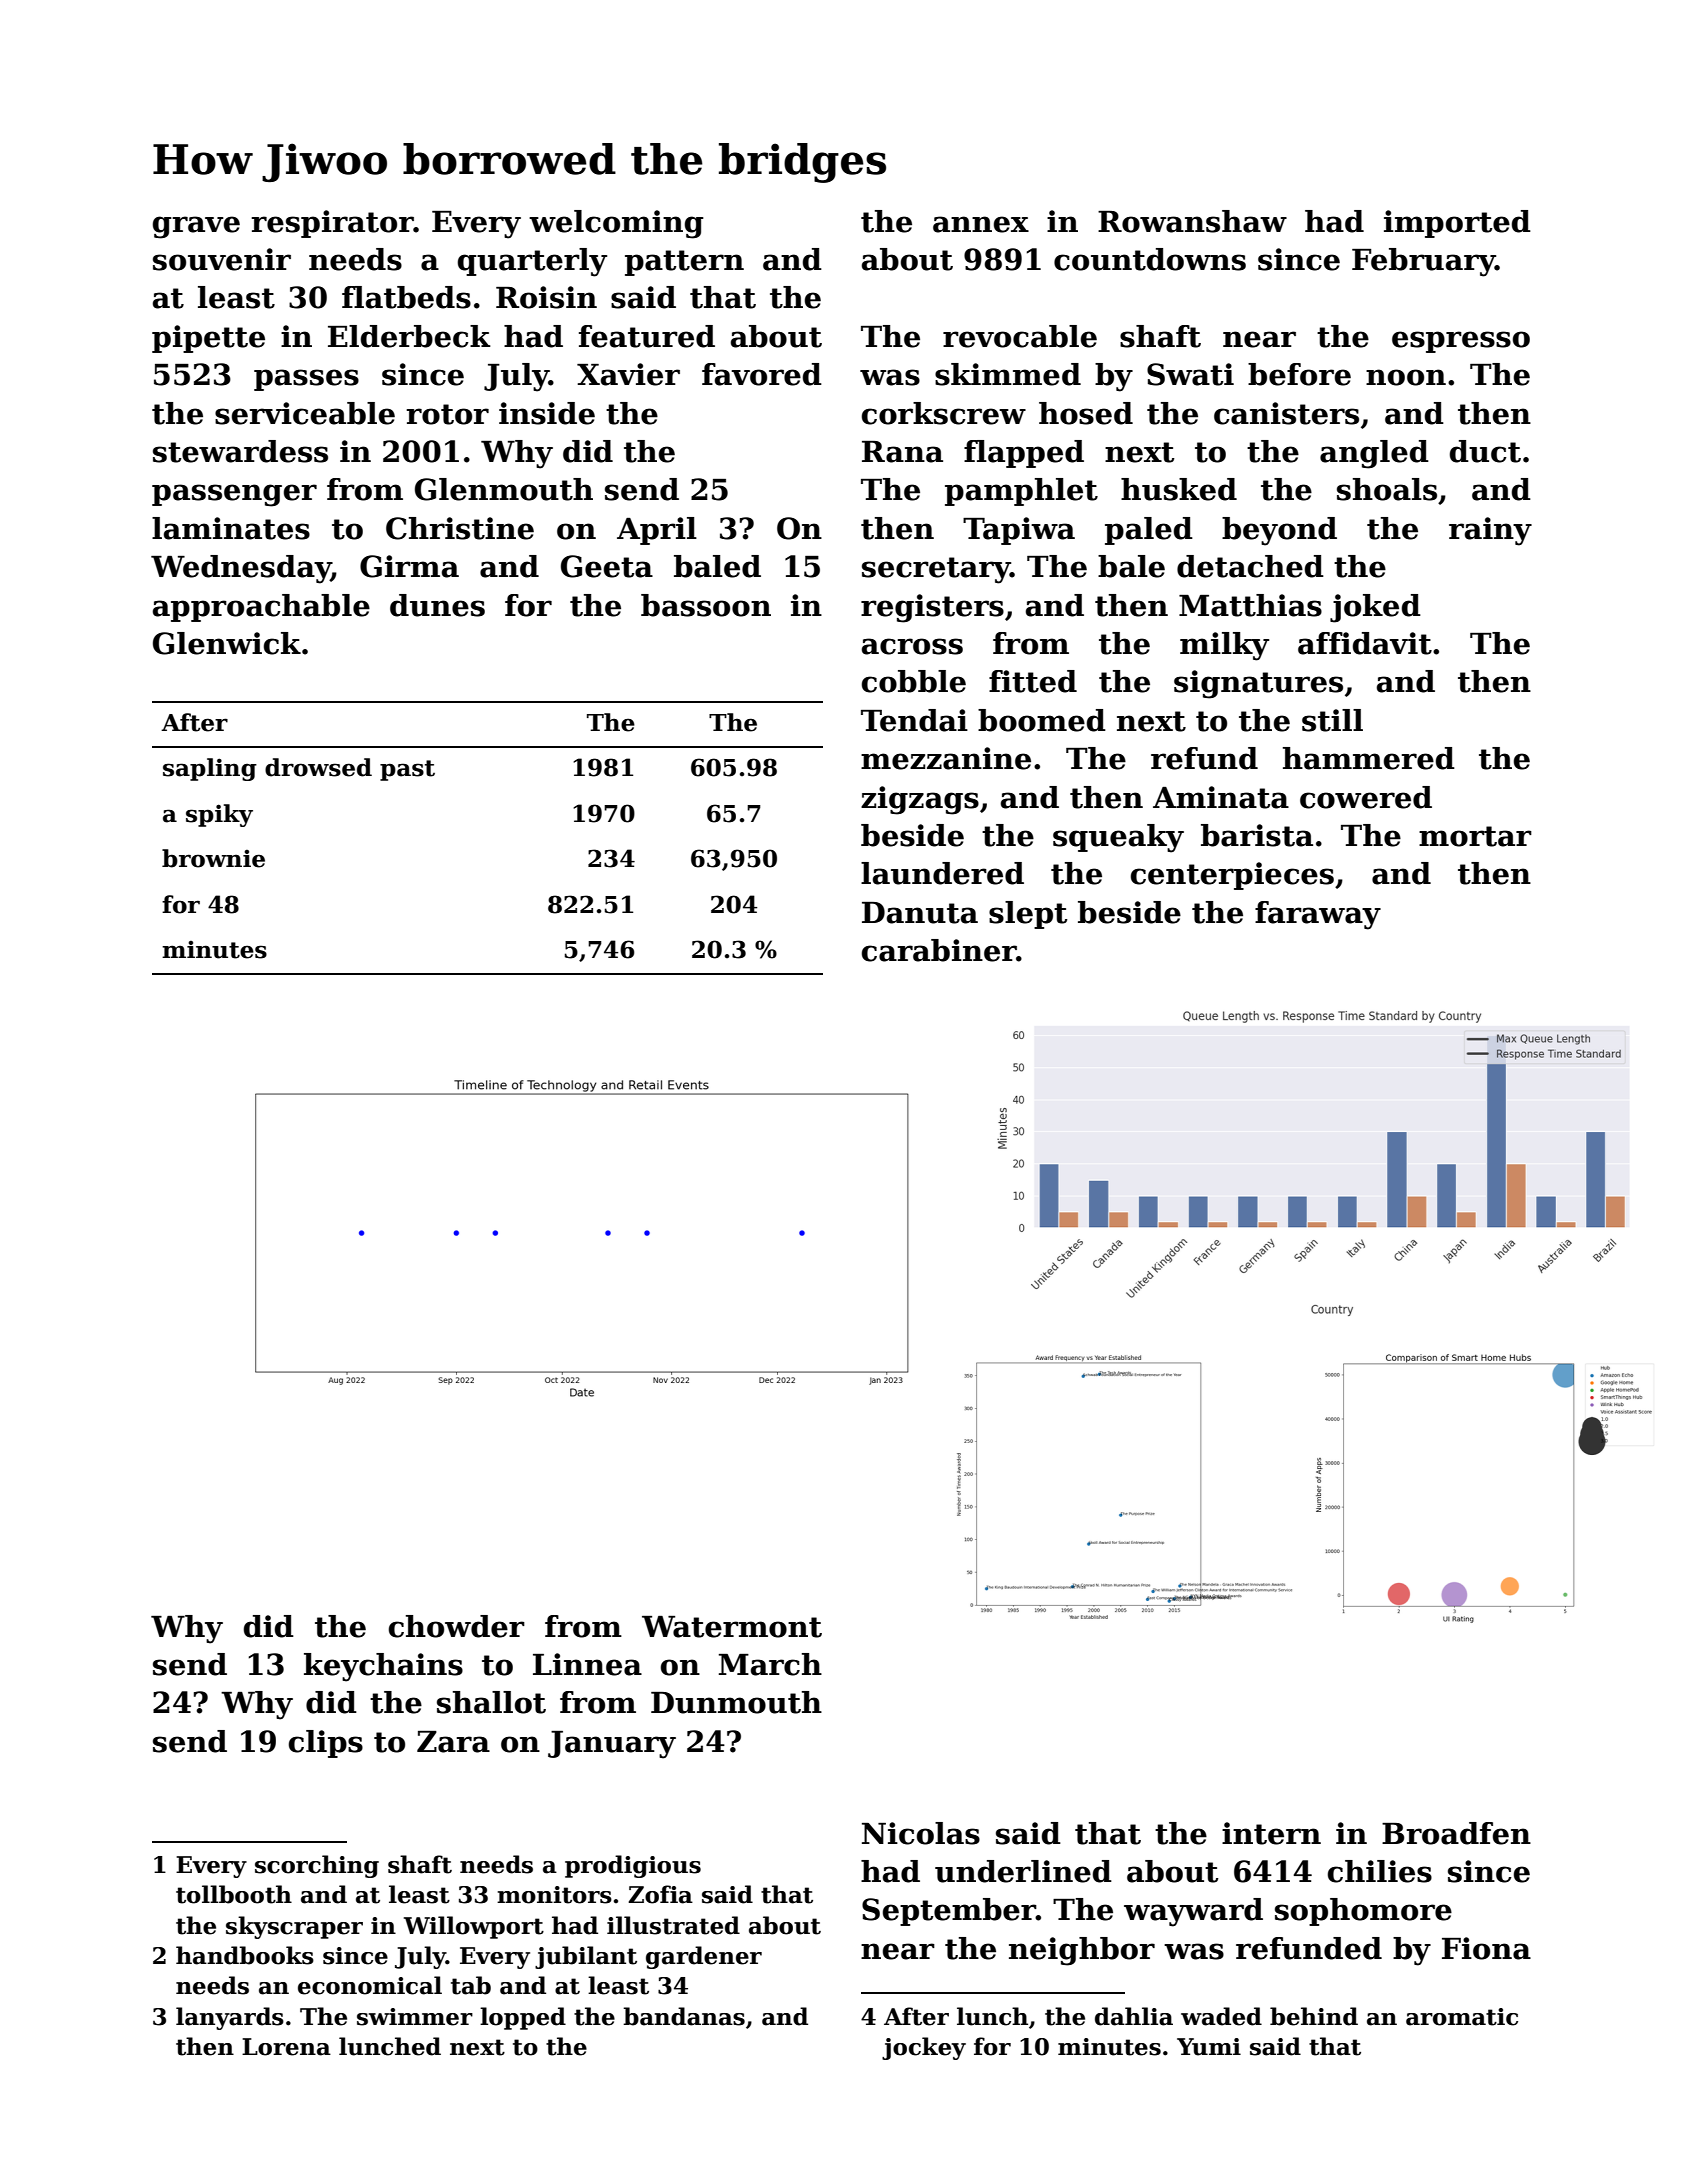 The width and height of the image is (1683, 2178). What do you see at coordinates (234, 1894) in the image?
I see `tollbooth` at bounding box center [234, 1894].
